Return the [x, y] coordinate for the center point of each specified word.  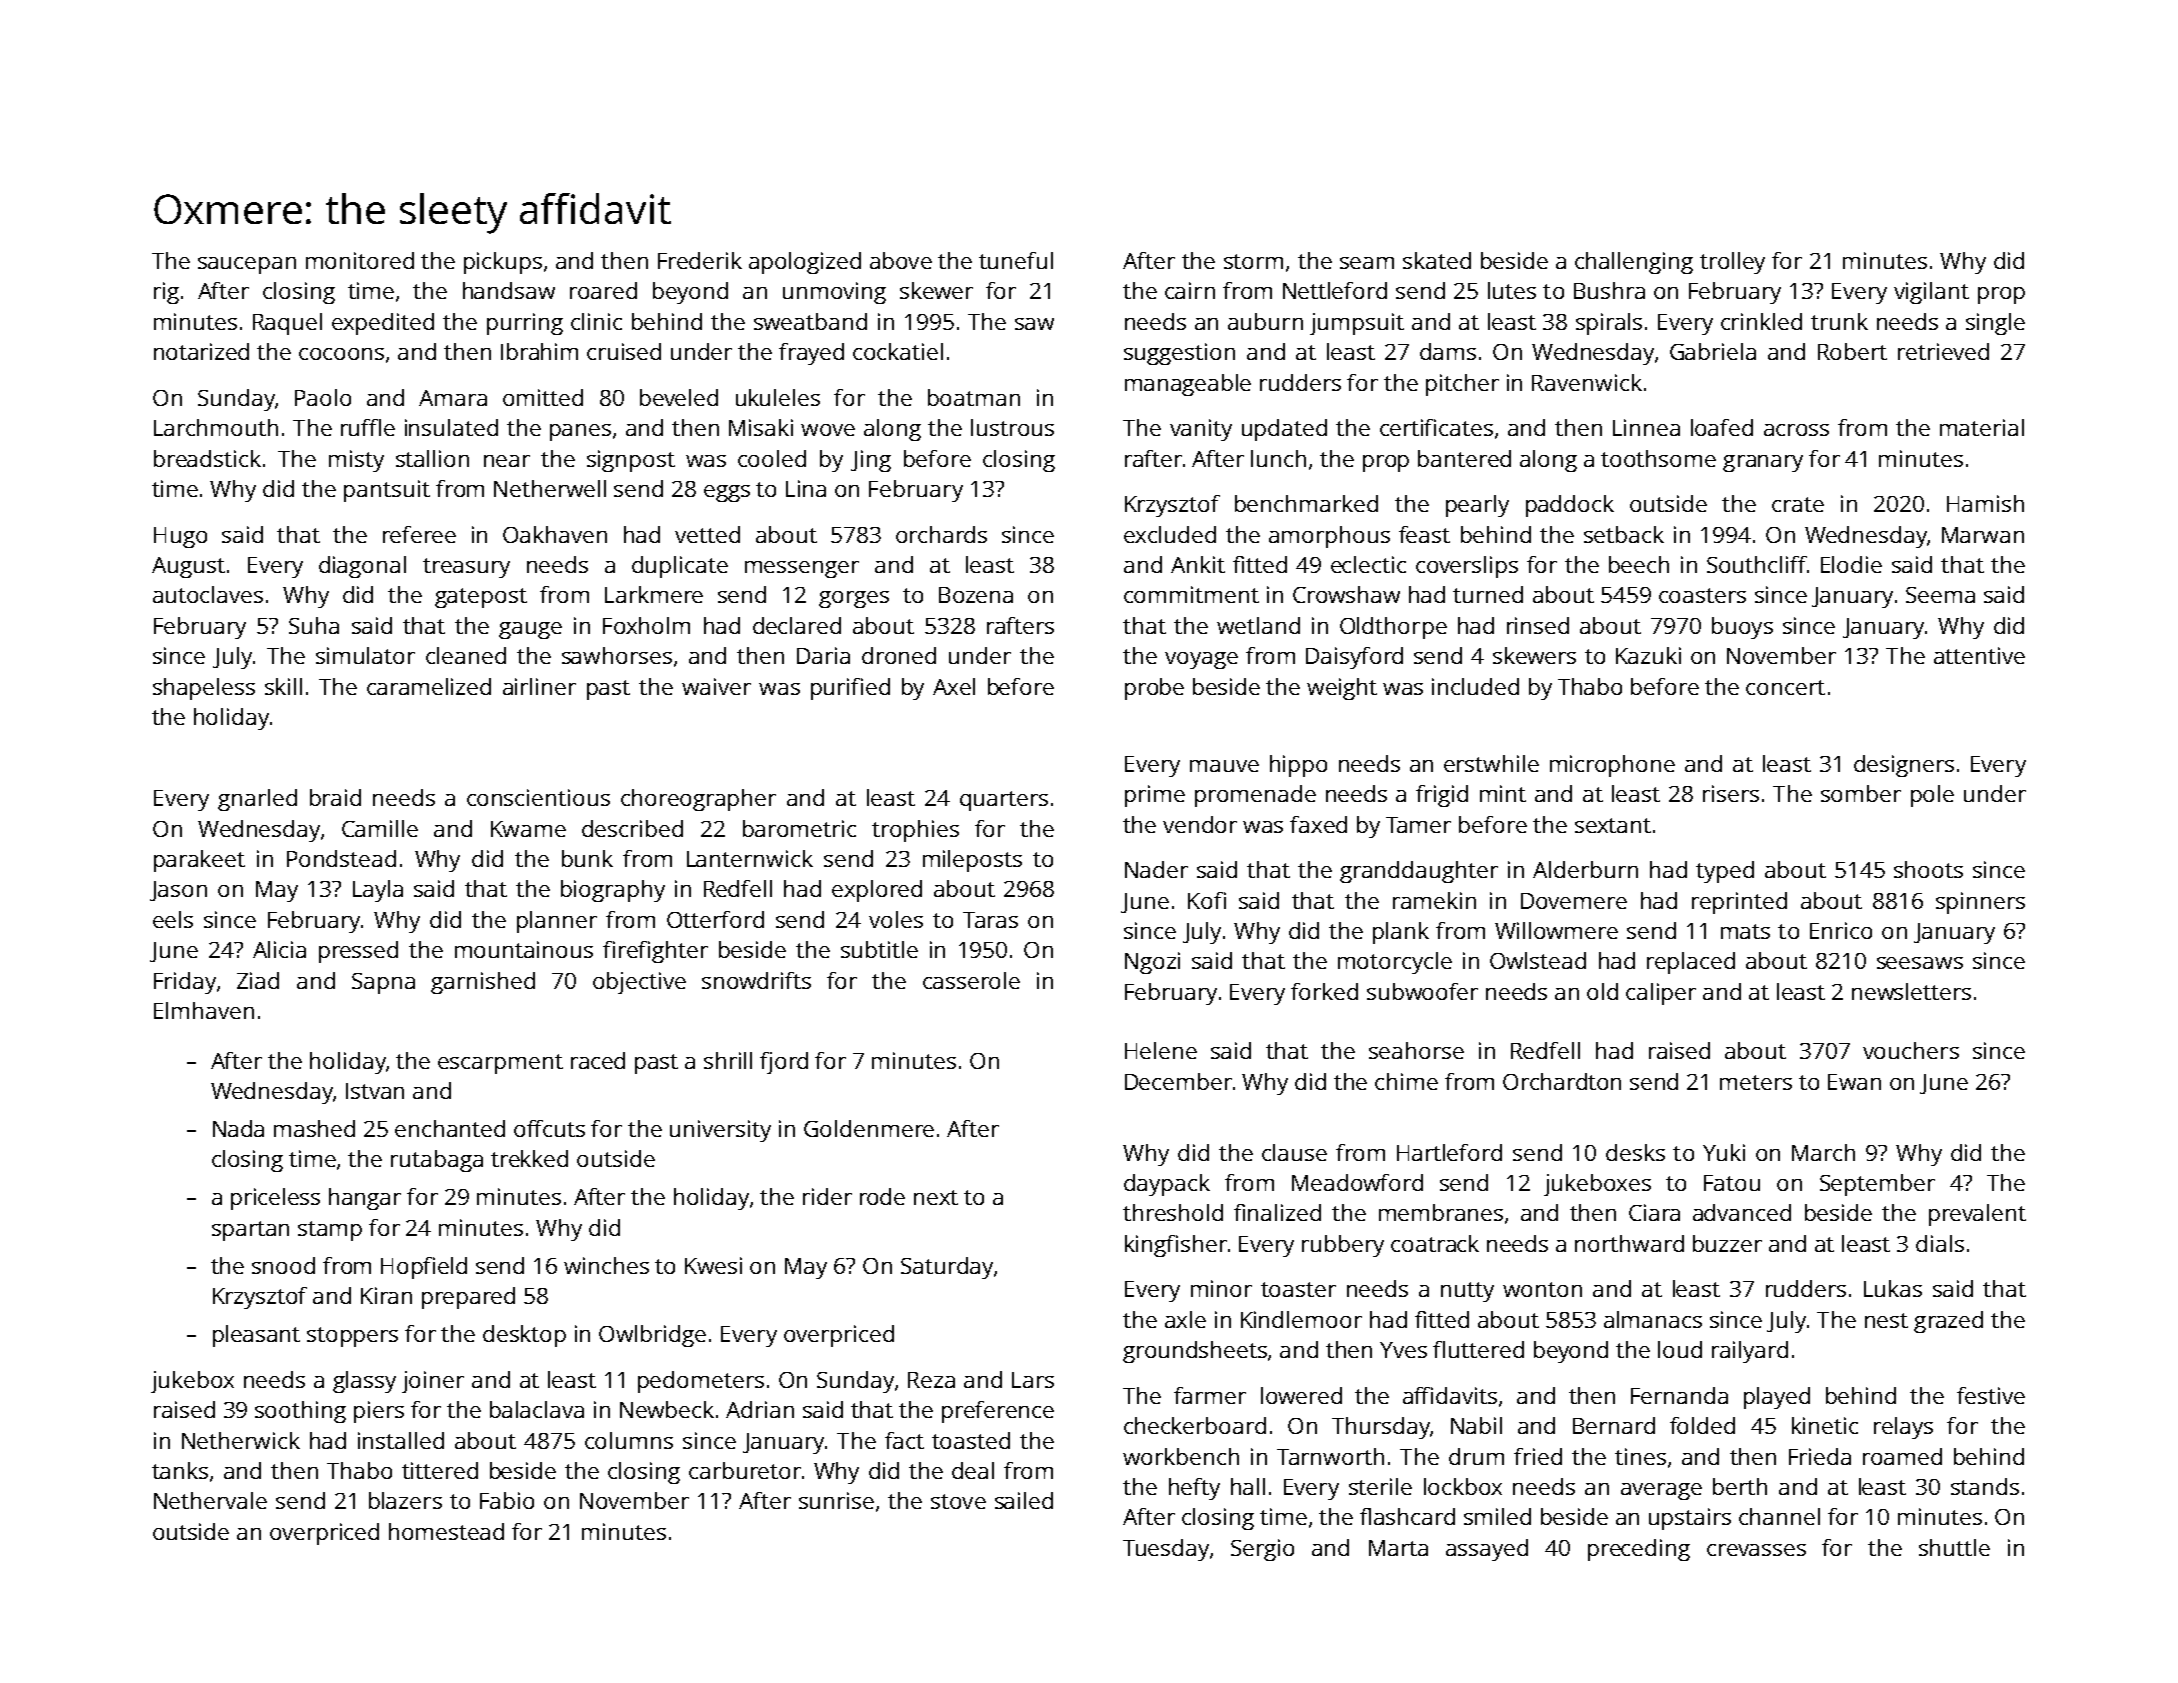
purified [850, 689]
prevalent [1977, 1215]
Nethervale [210, 1500]
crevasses [1756, 1550]
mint [1503, 793]
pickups [503, 263]
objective [639, 983]
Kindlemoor [1301, 1319]
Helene [1161, 1050]
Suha [314, 625]
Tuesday [1166, 1550]
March [1823, 1152]
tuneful [1016, 260]
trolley [1732, 263]
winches [606, 1265]
